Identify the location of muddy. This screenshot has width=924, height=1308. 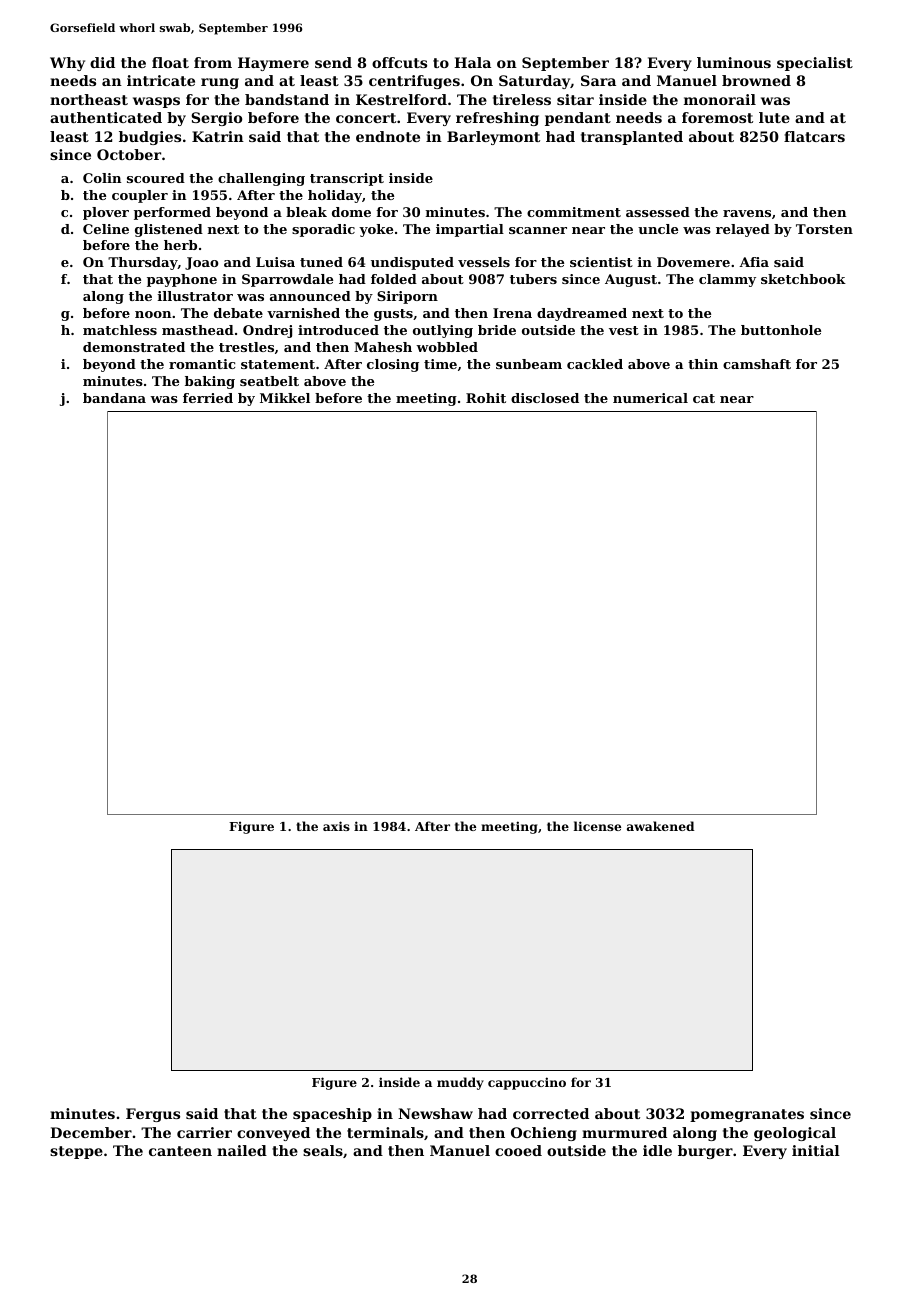
(460, 1083).
